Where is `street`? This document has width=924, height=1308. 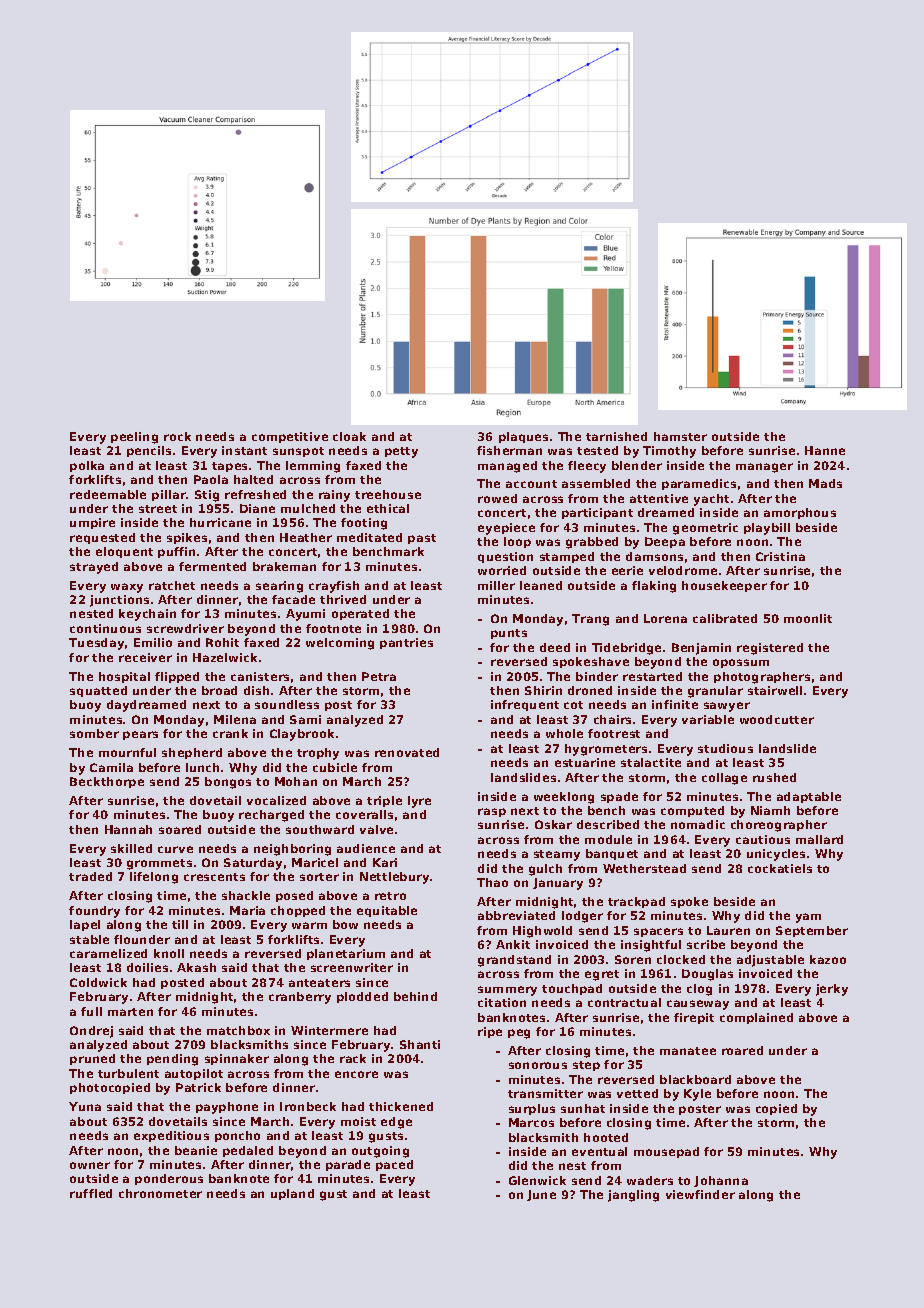
street is located at coordinates (158, 509).
